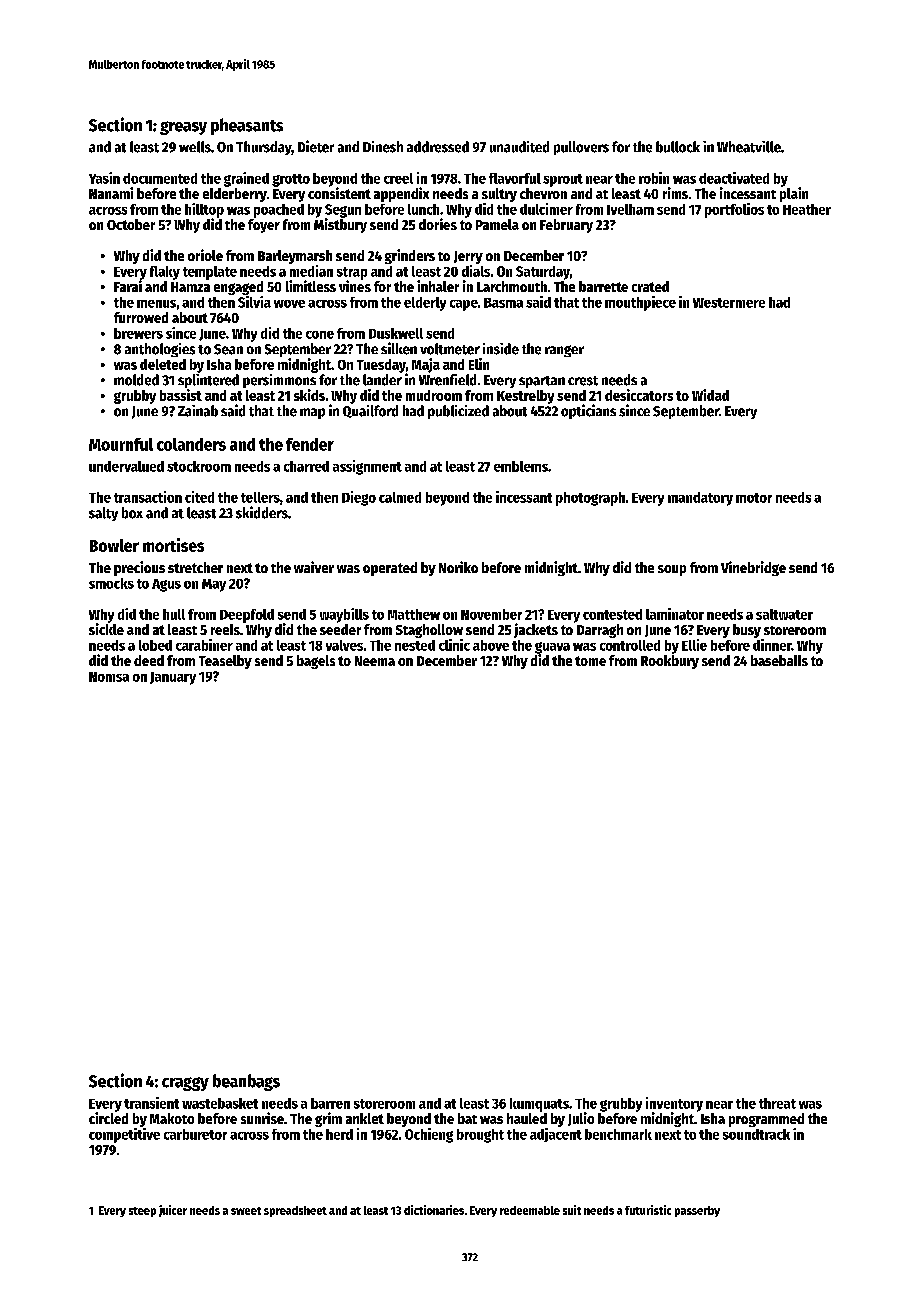  I want to click on calmed, so click(400, 497).
